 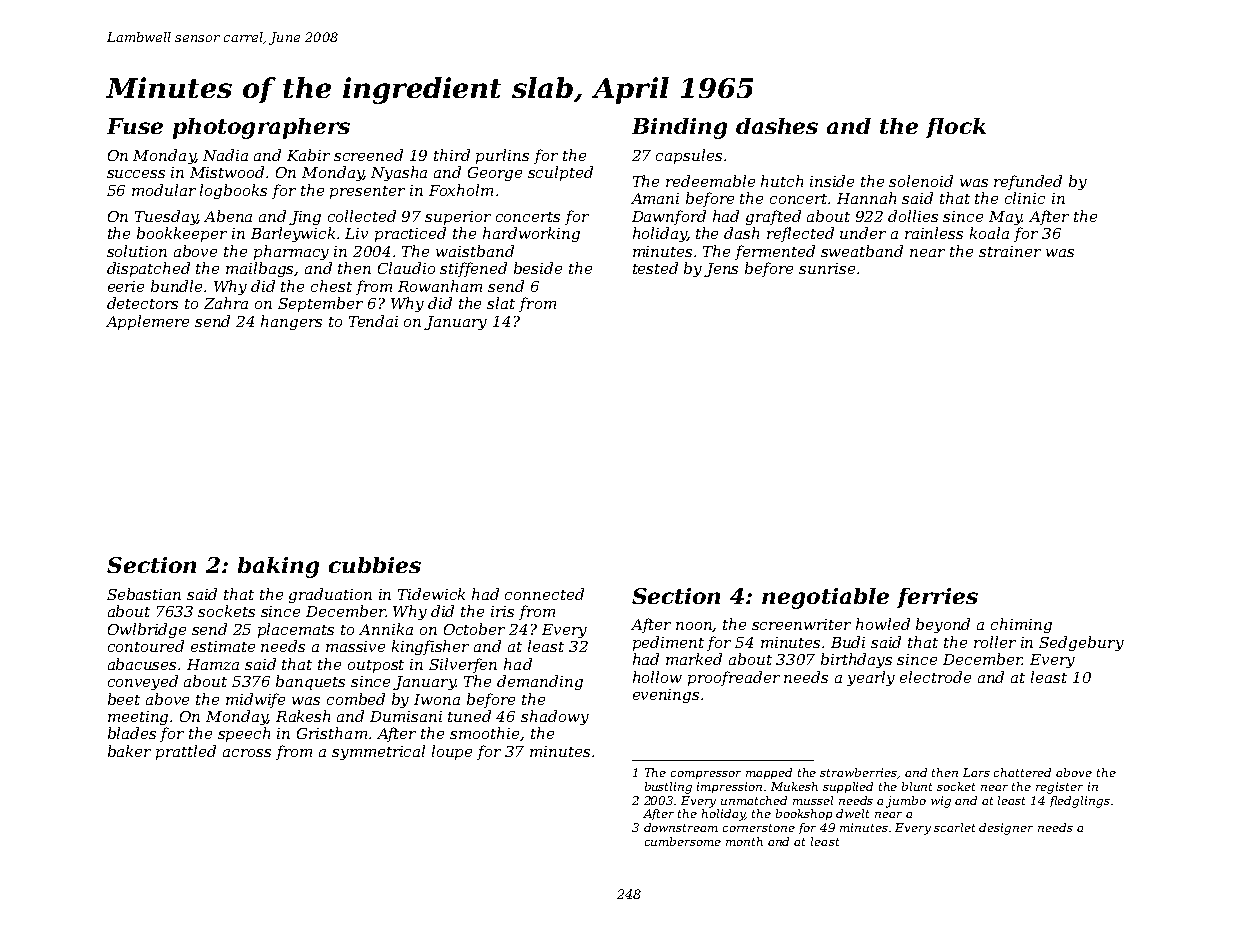 What do you see at coordinates (452, 155) in the document?
I see `third` at bounding box center [452, 155].
